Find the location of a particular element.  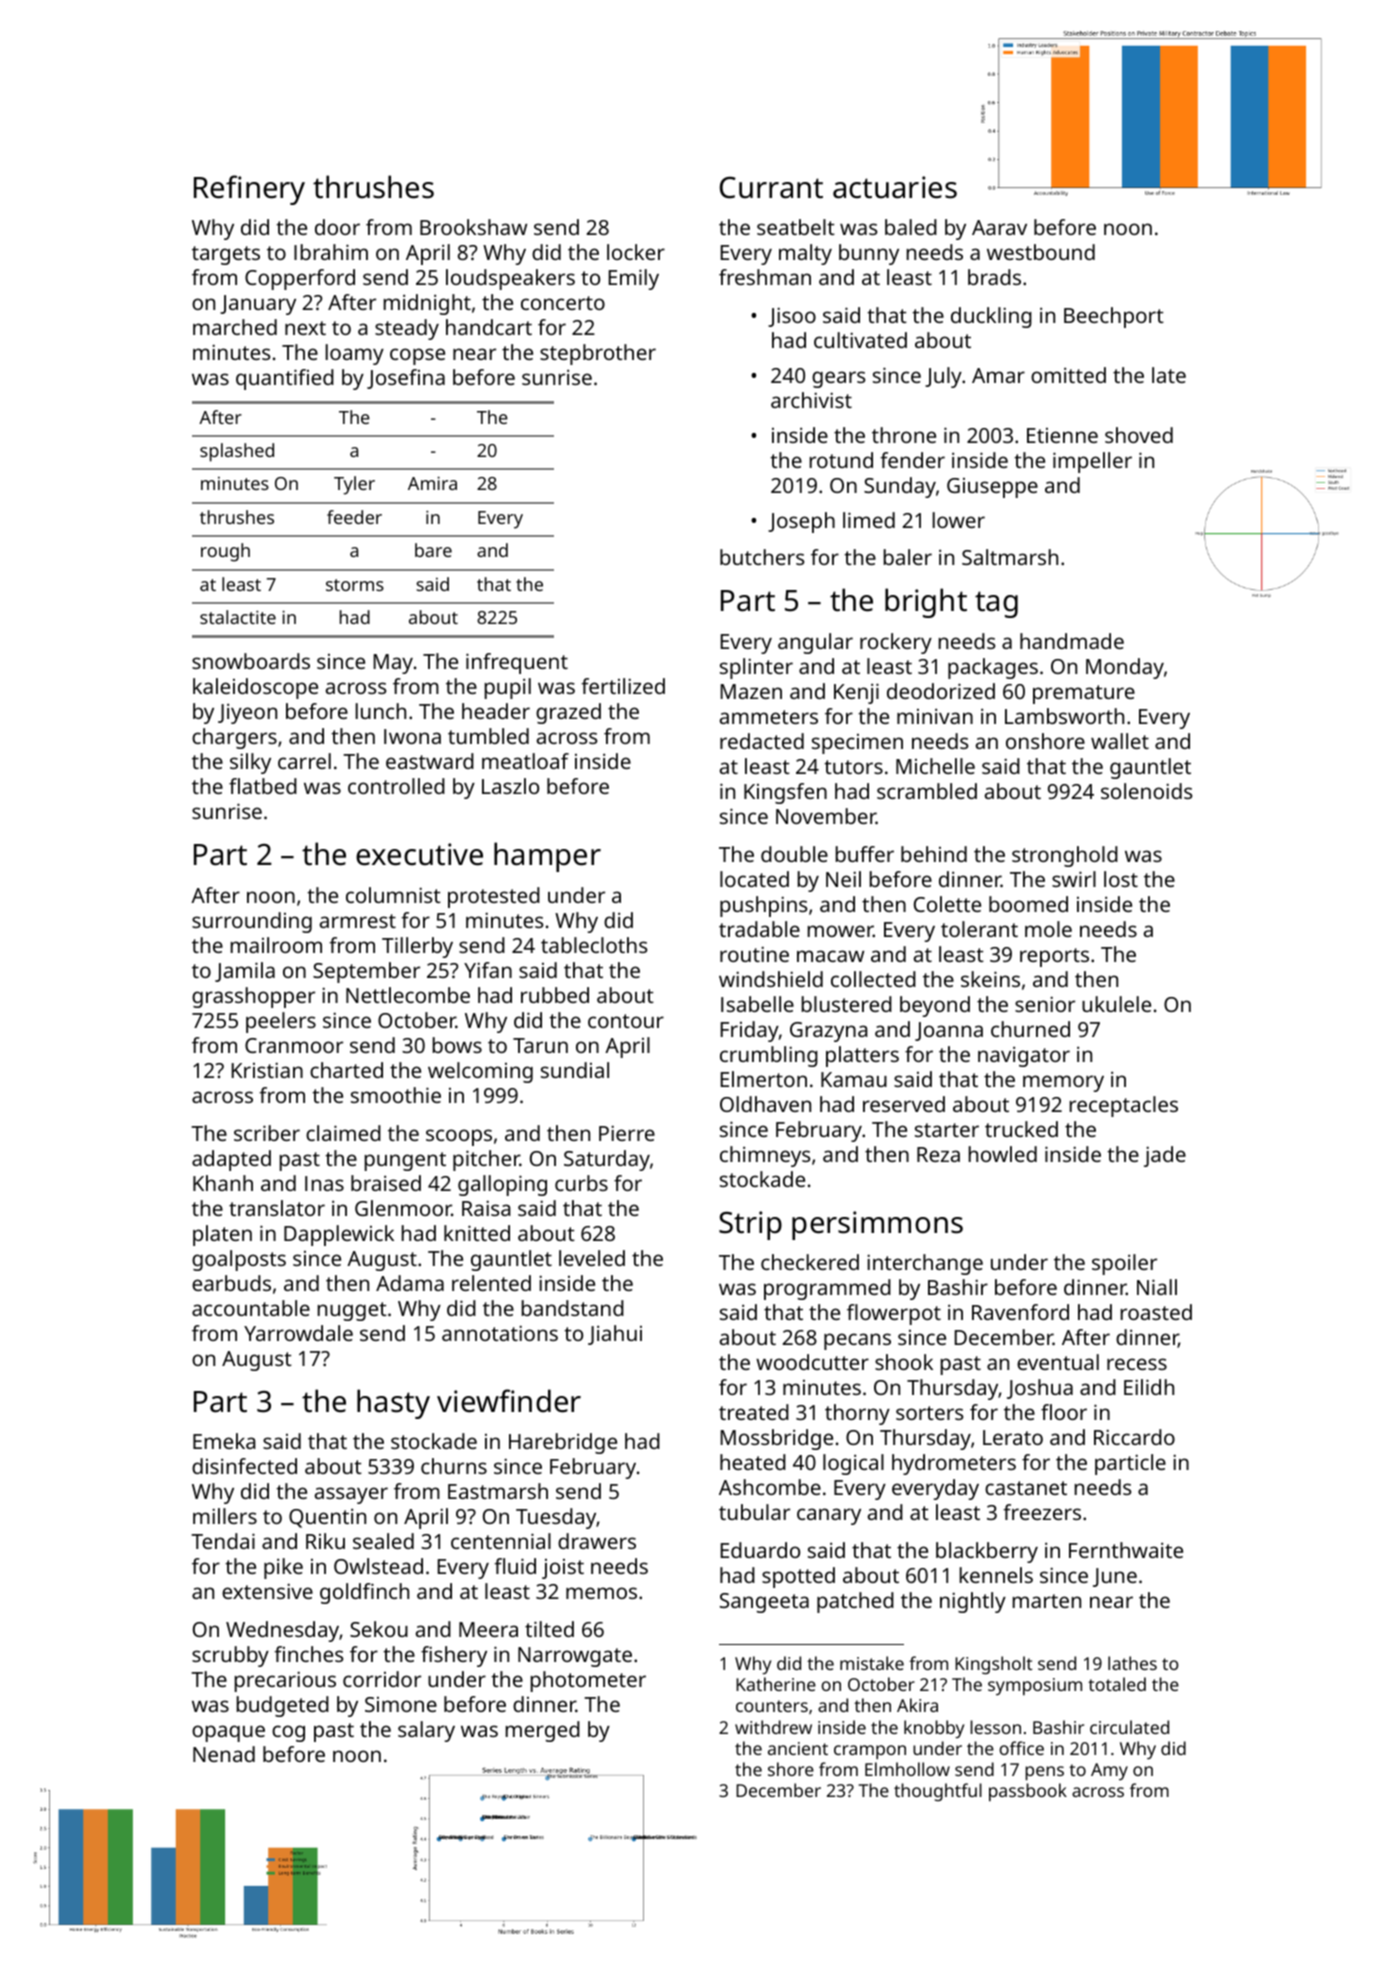

ancient is located at coordinates (798, 1748).
